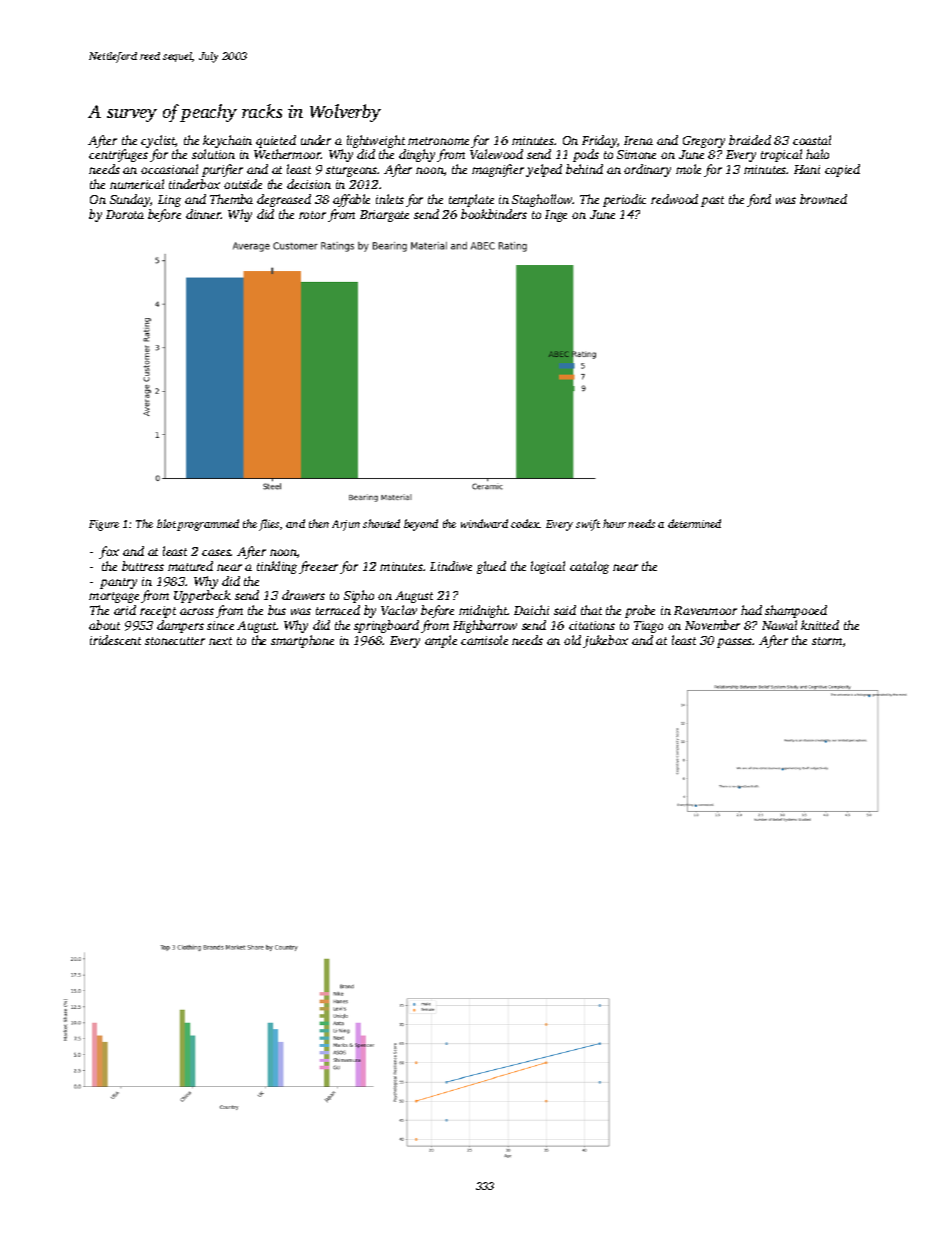 Image resolution: width=952 pixels, height=1233 pixels. What do you see at coordinates (384, 216) in the document?
I see `Briargate` at bounding box center [384, 216].
